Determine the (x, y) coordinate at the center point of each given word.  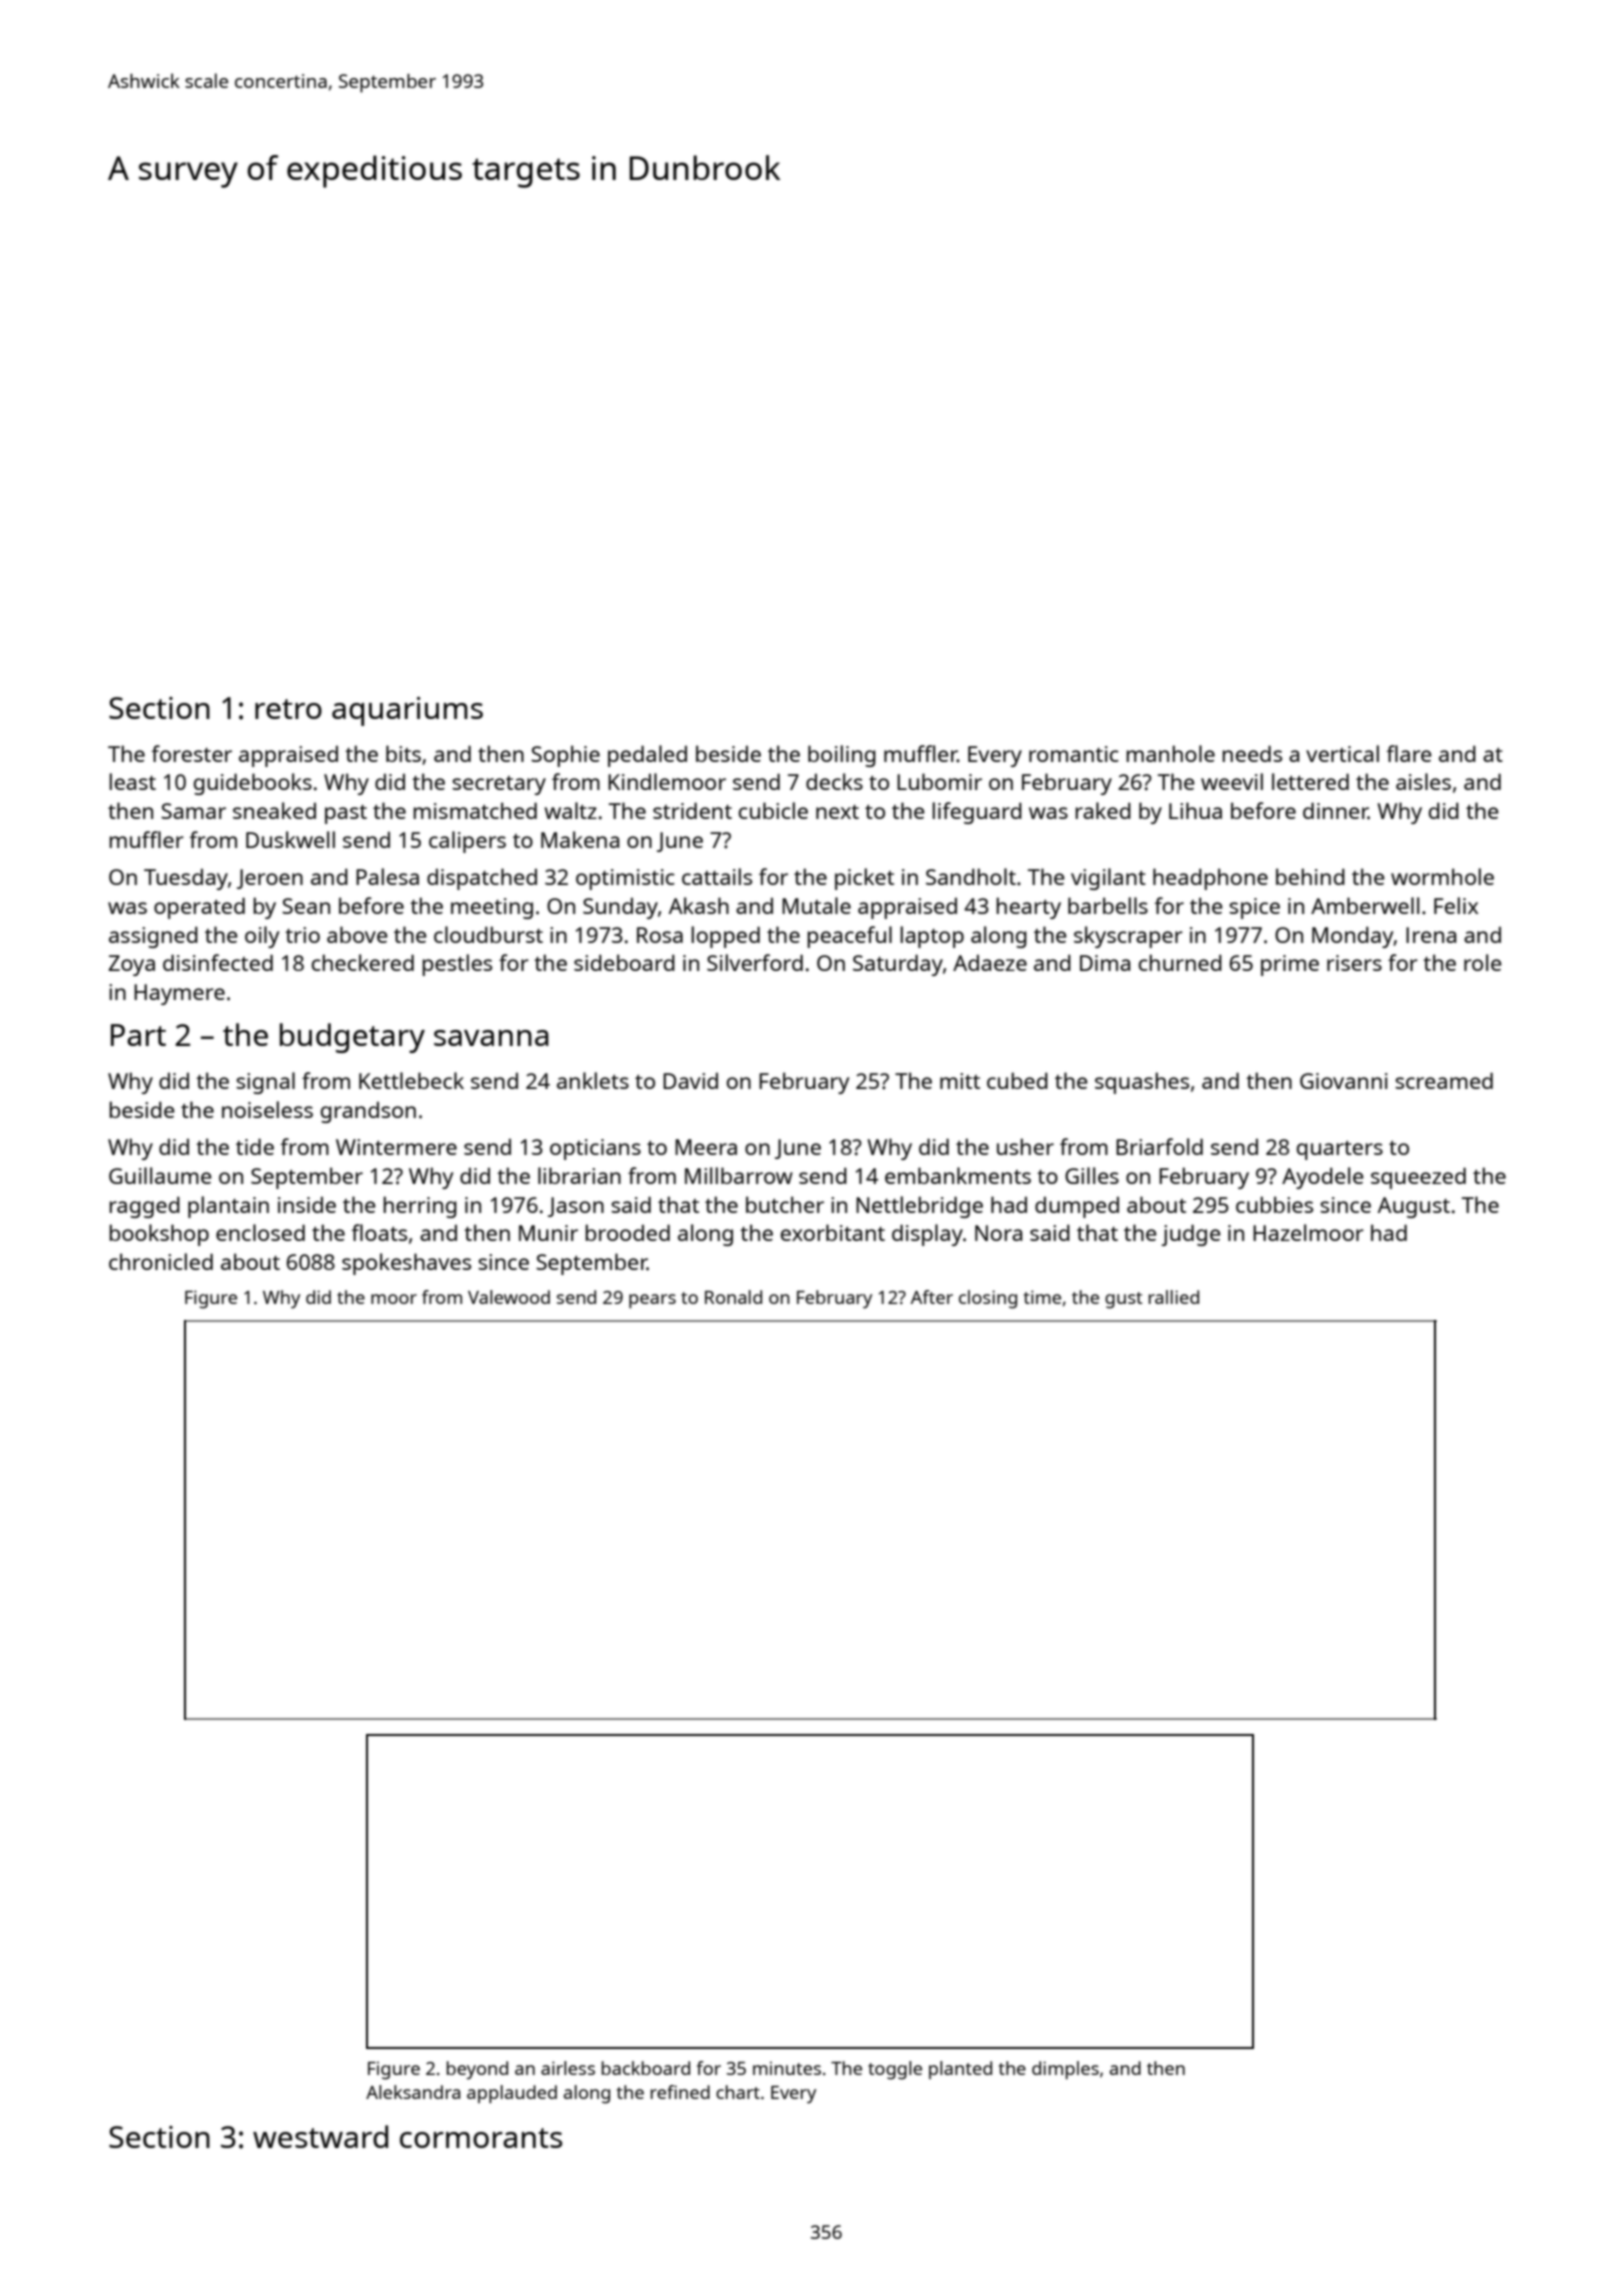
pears (652, 1301)
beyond (477, 2070)
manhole (1170, 753)
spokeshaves (406, 1264)
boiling (842, 756)
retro (288, 709)
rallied (1174, 1297)
